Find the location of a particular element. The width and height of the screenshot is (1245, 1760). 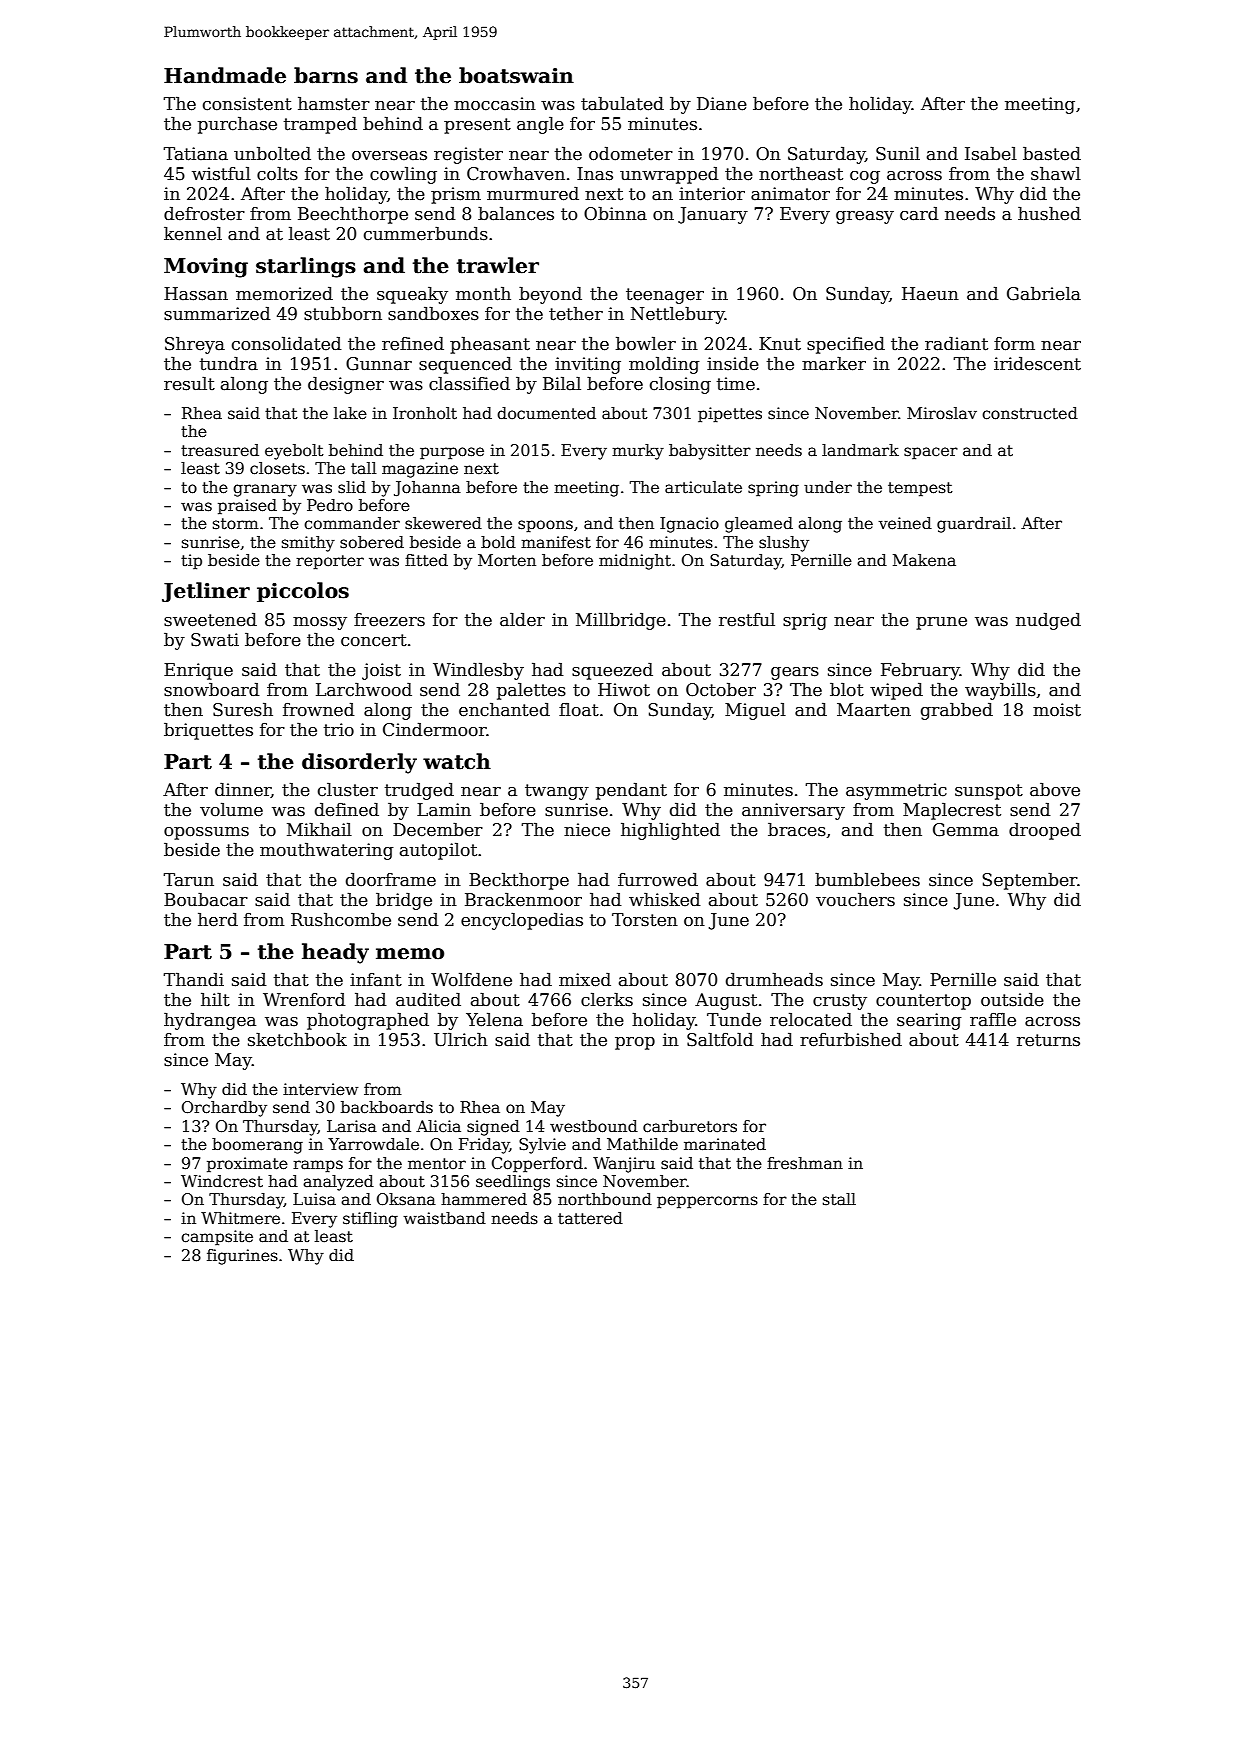

prop is located at coordinates (635, 1043).
